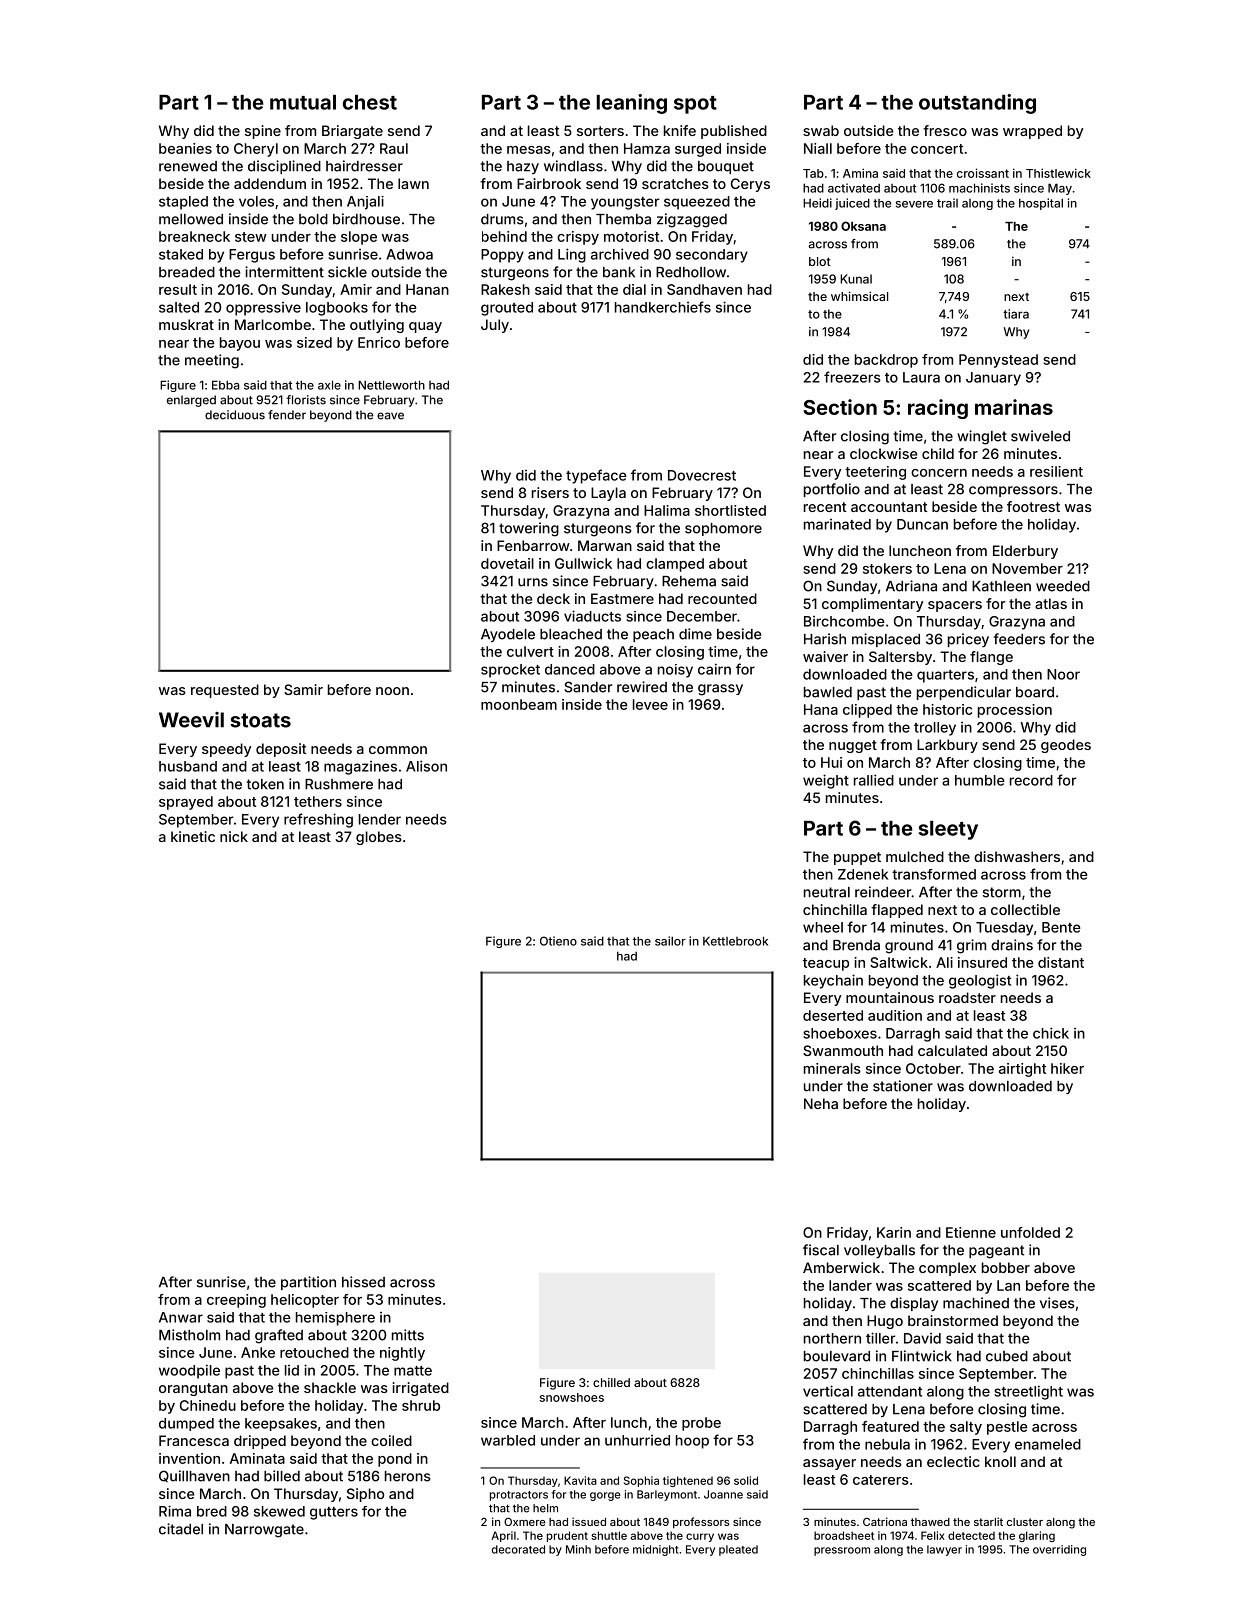  Describe the element at coordinates (370, 102) in the document. I see `chest` at that location.
